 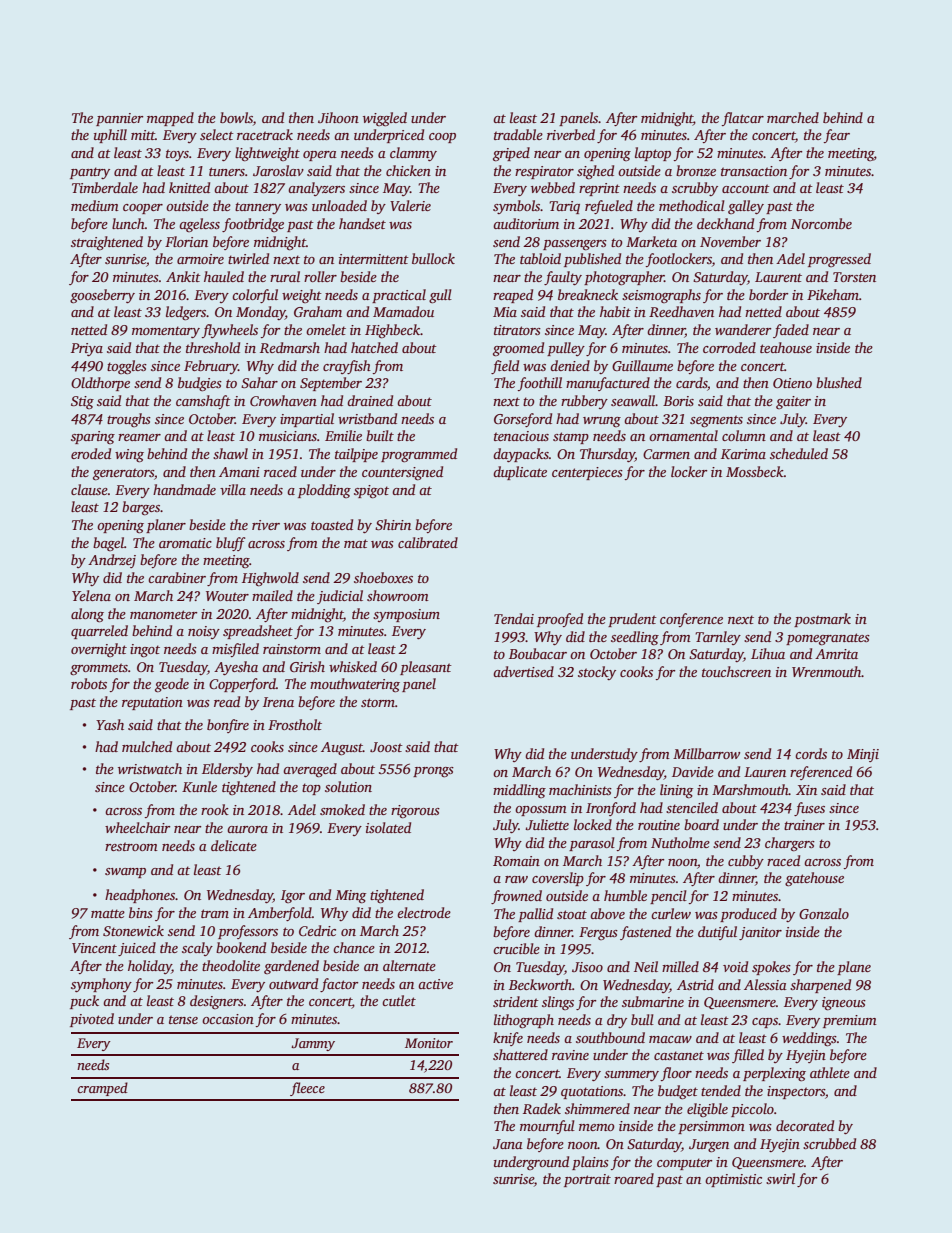 What do you see at coordinates (814, 879) in the screenshot?
I see `gatehouse` at bounding box center [814, 879].
